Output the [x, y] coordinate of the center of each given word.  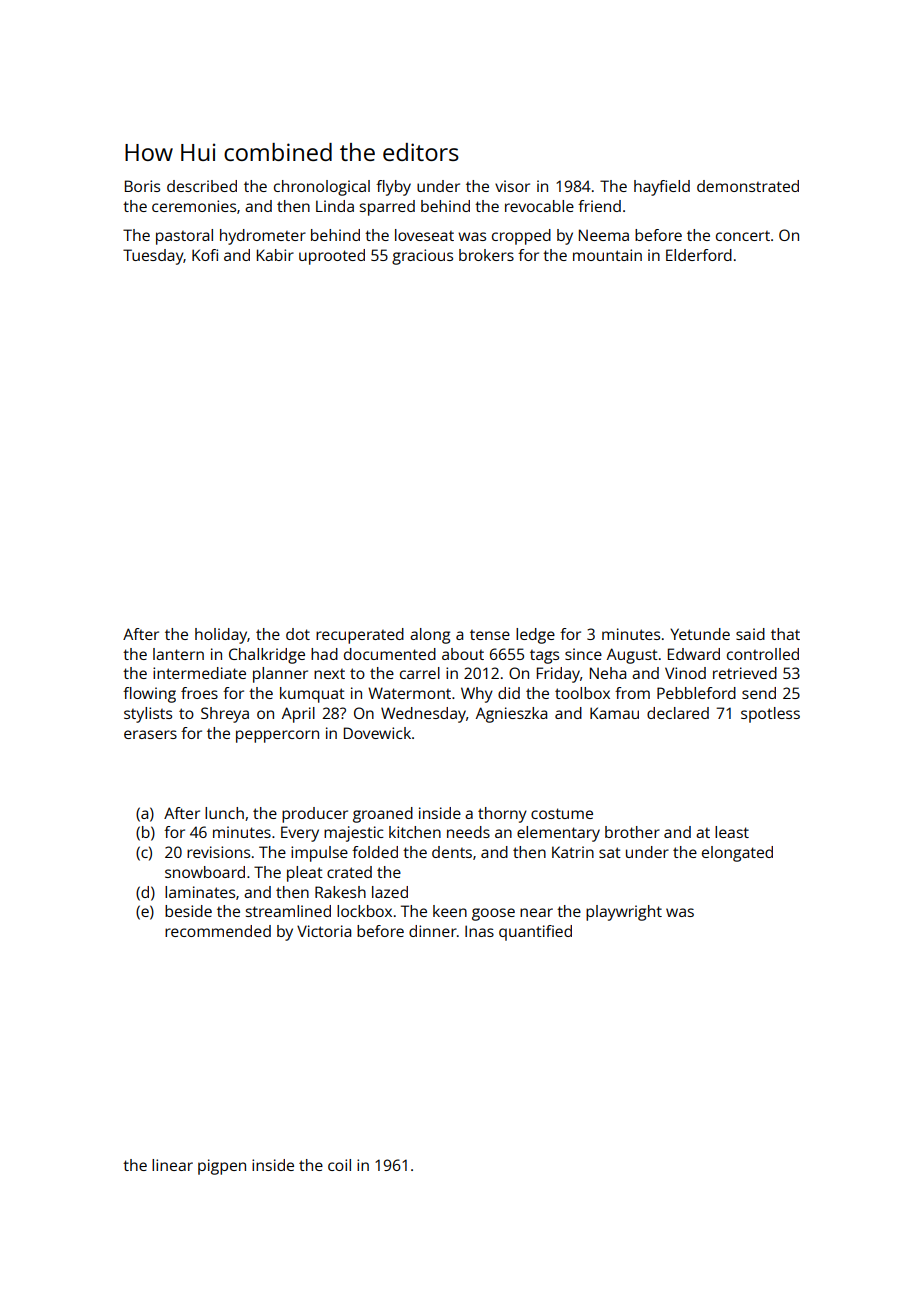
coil [339, 1165]
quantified [535, 933]
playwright [624, 913]
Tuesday [153, 257]
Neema [604, 235]
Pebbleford [696, 693]
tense [490, 635]
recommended [218, 931]
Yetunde [700, 634]
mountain [607, 255]
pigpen [222, 1167]
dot [298, 634]
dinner [433, 931]
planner [280, 675]
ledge [535, 636]
